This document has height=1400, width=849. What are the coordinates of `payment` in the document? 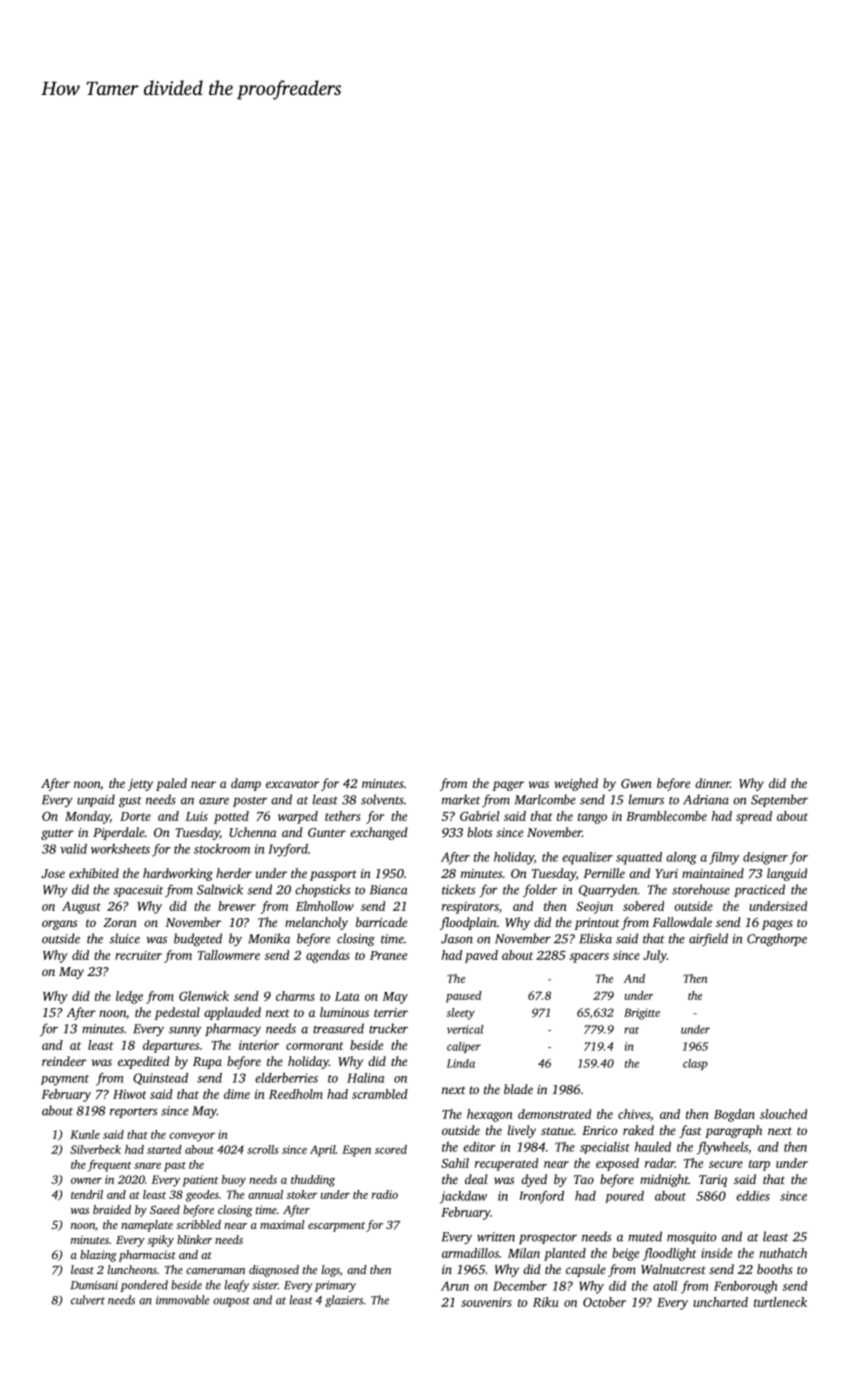 It's located at (65, 1080).
